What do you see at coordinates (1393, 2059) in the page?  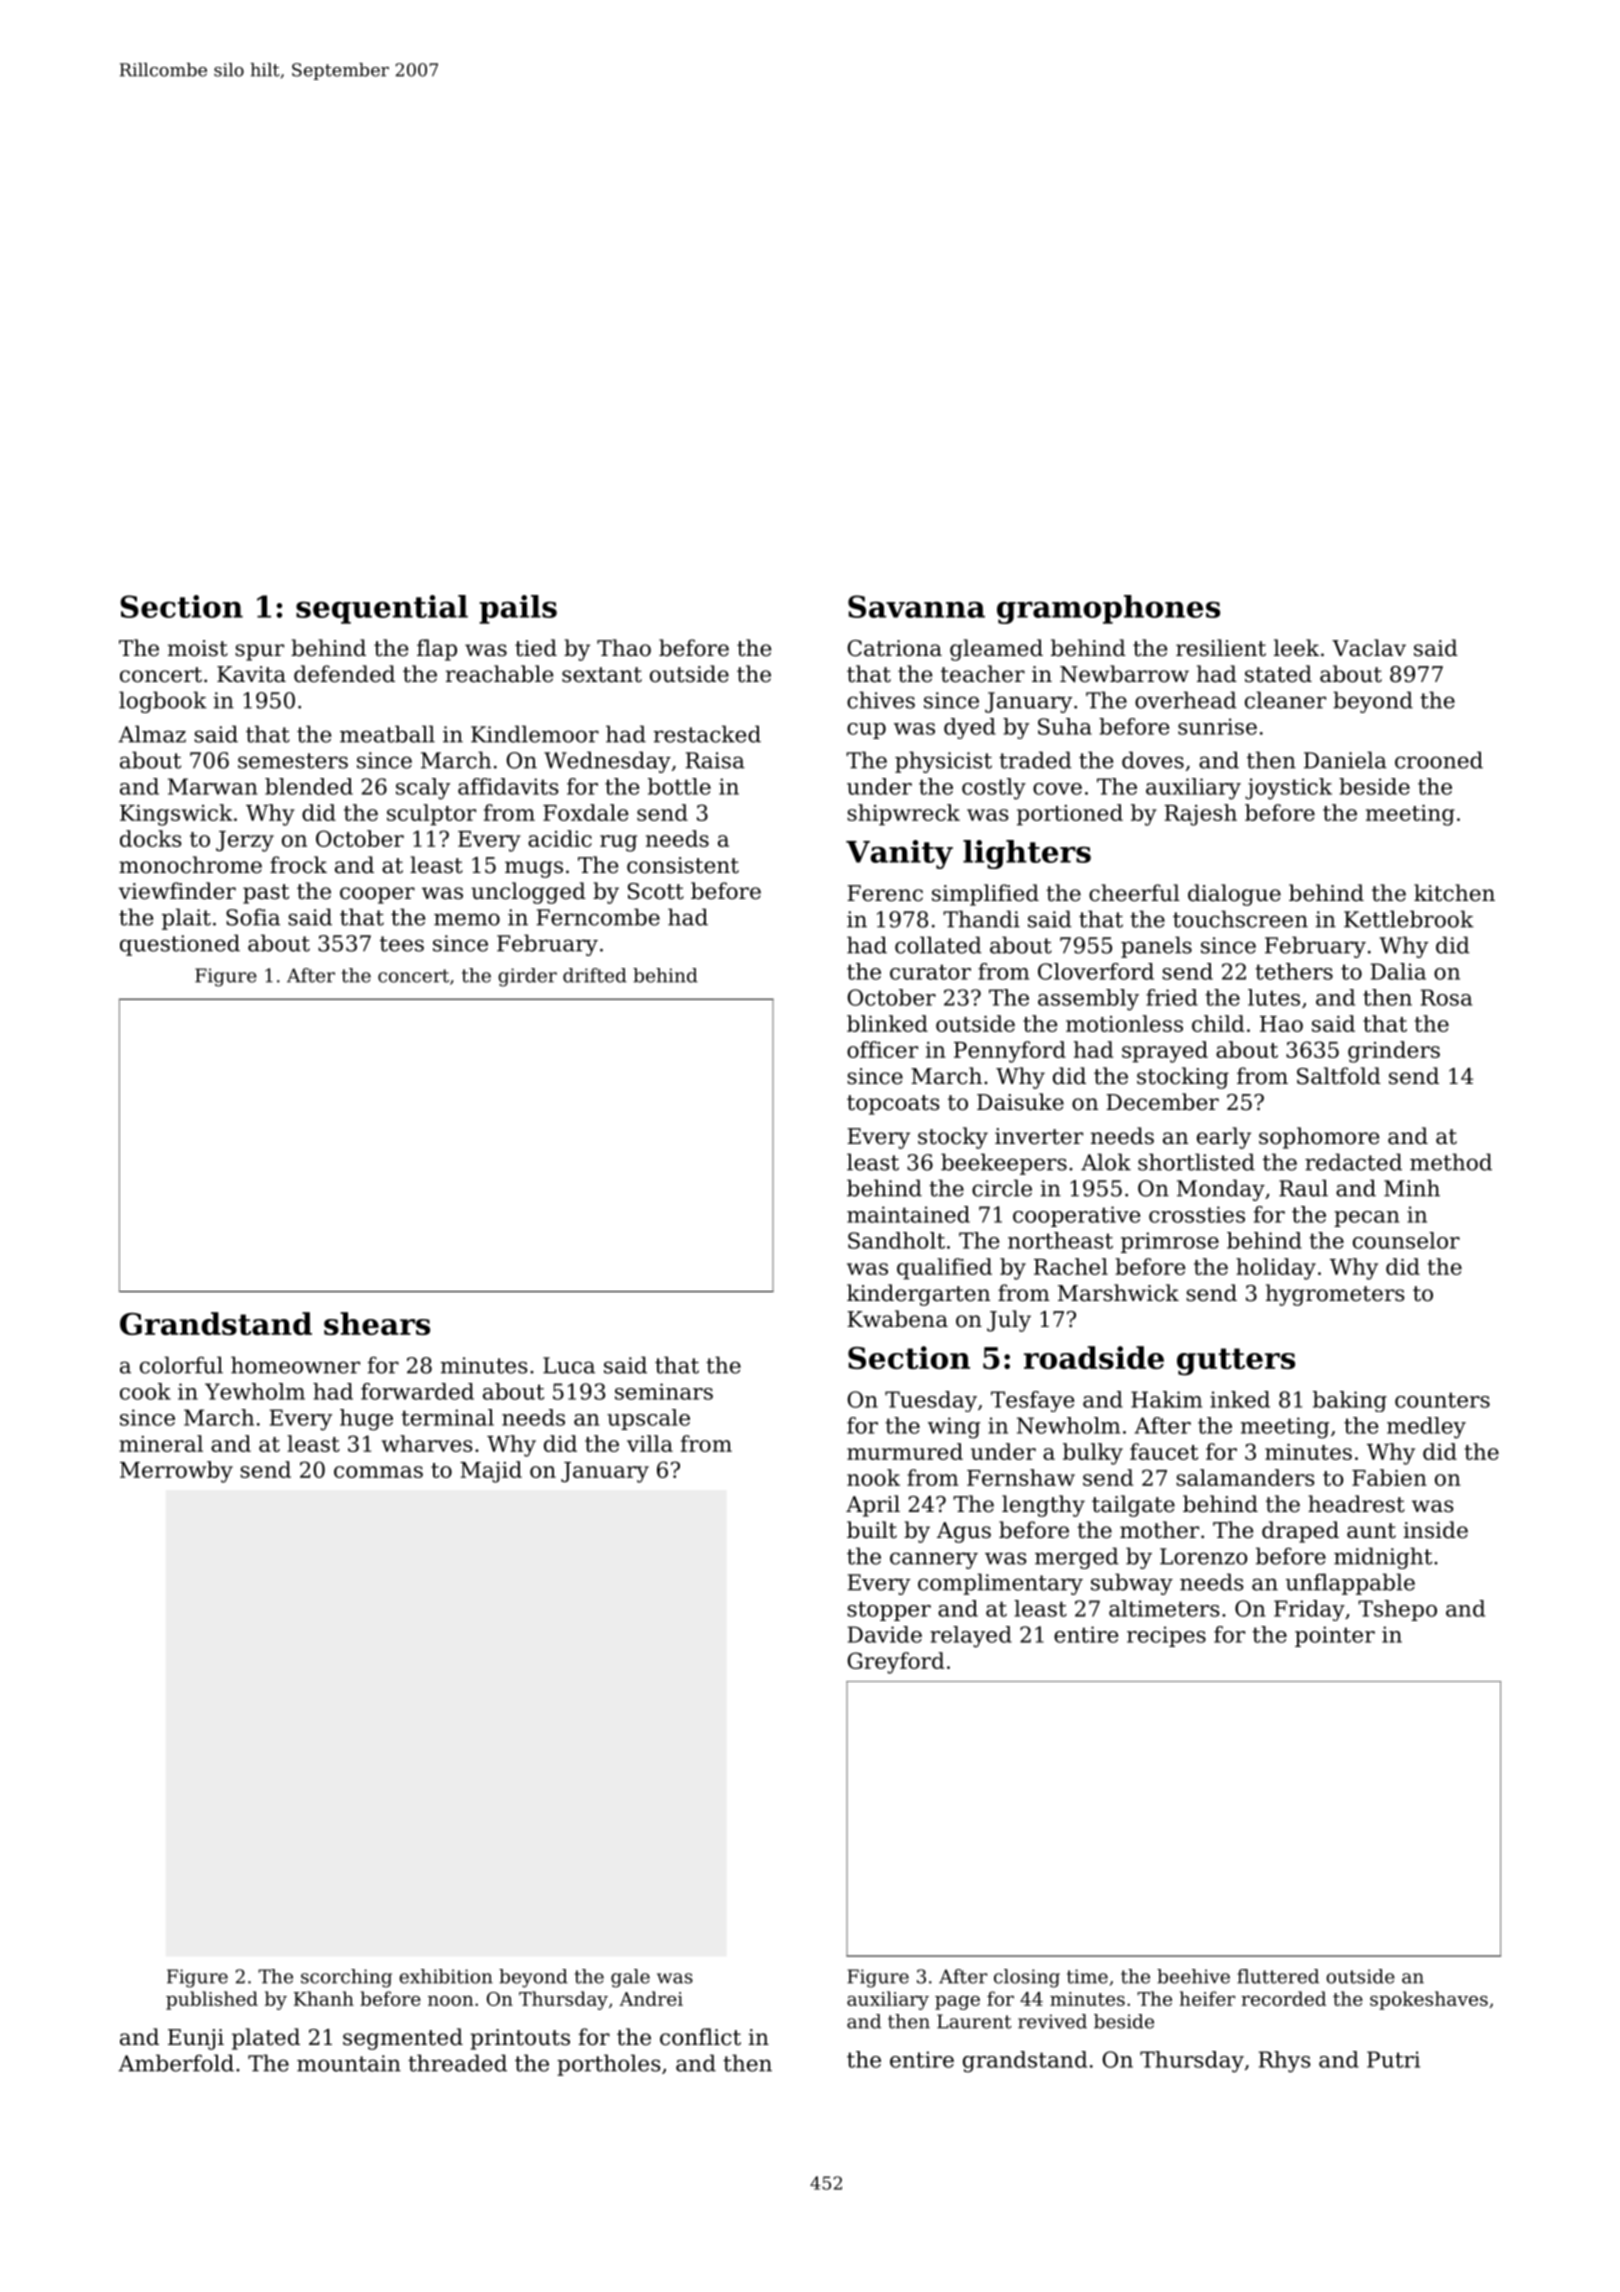 I see `Putri` at bounding box center [1393, 2059].
